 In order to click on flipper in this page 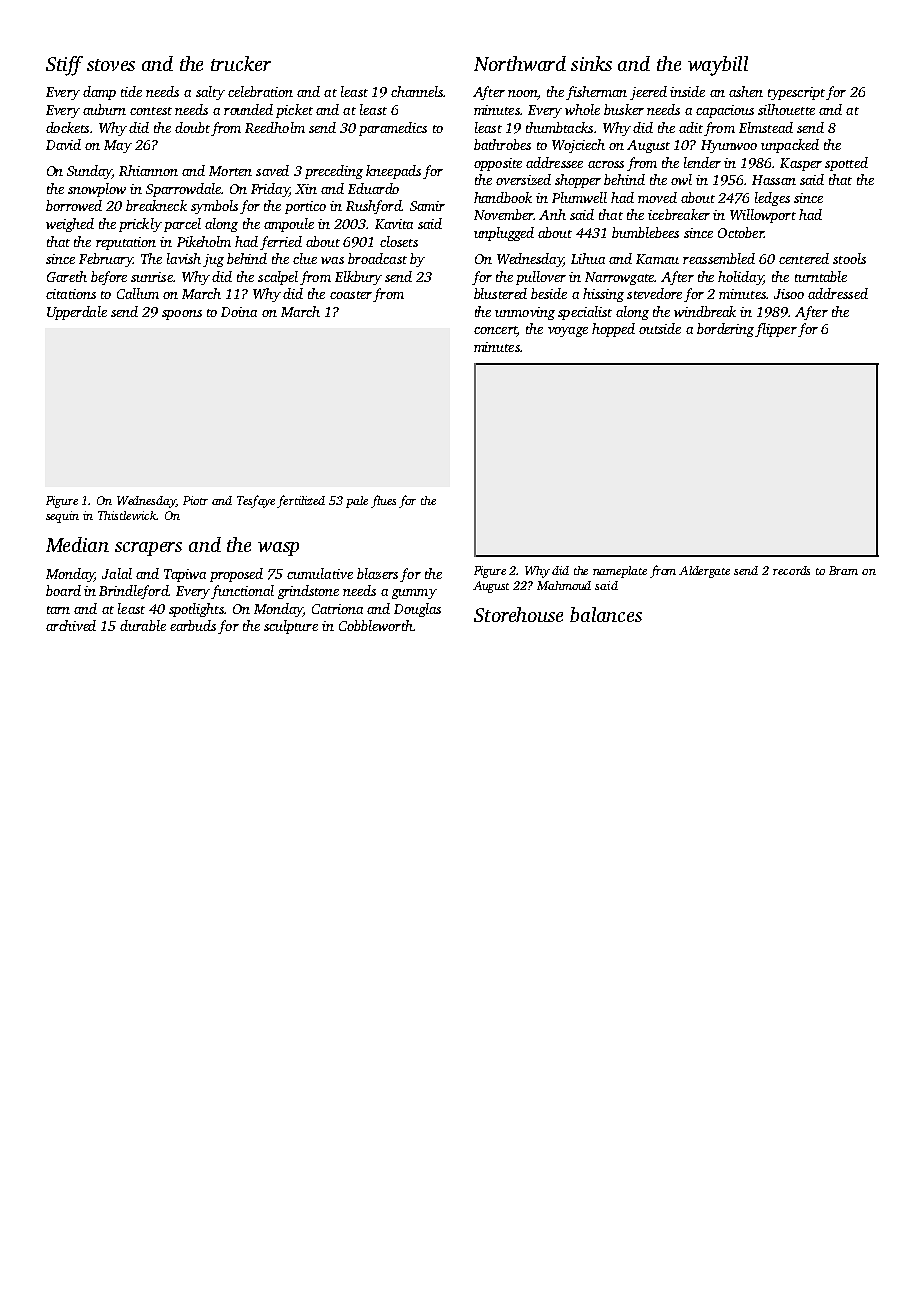, I will do `click(776, 330)`.
